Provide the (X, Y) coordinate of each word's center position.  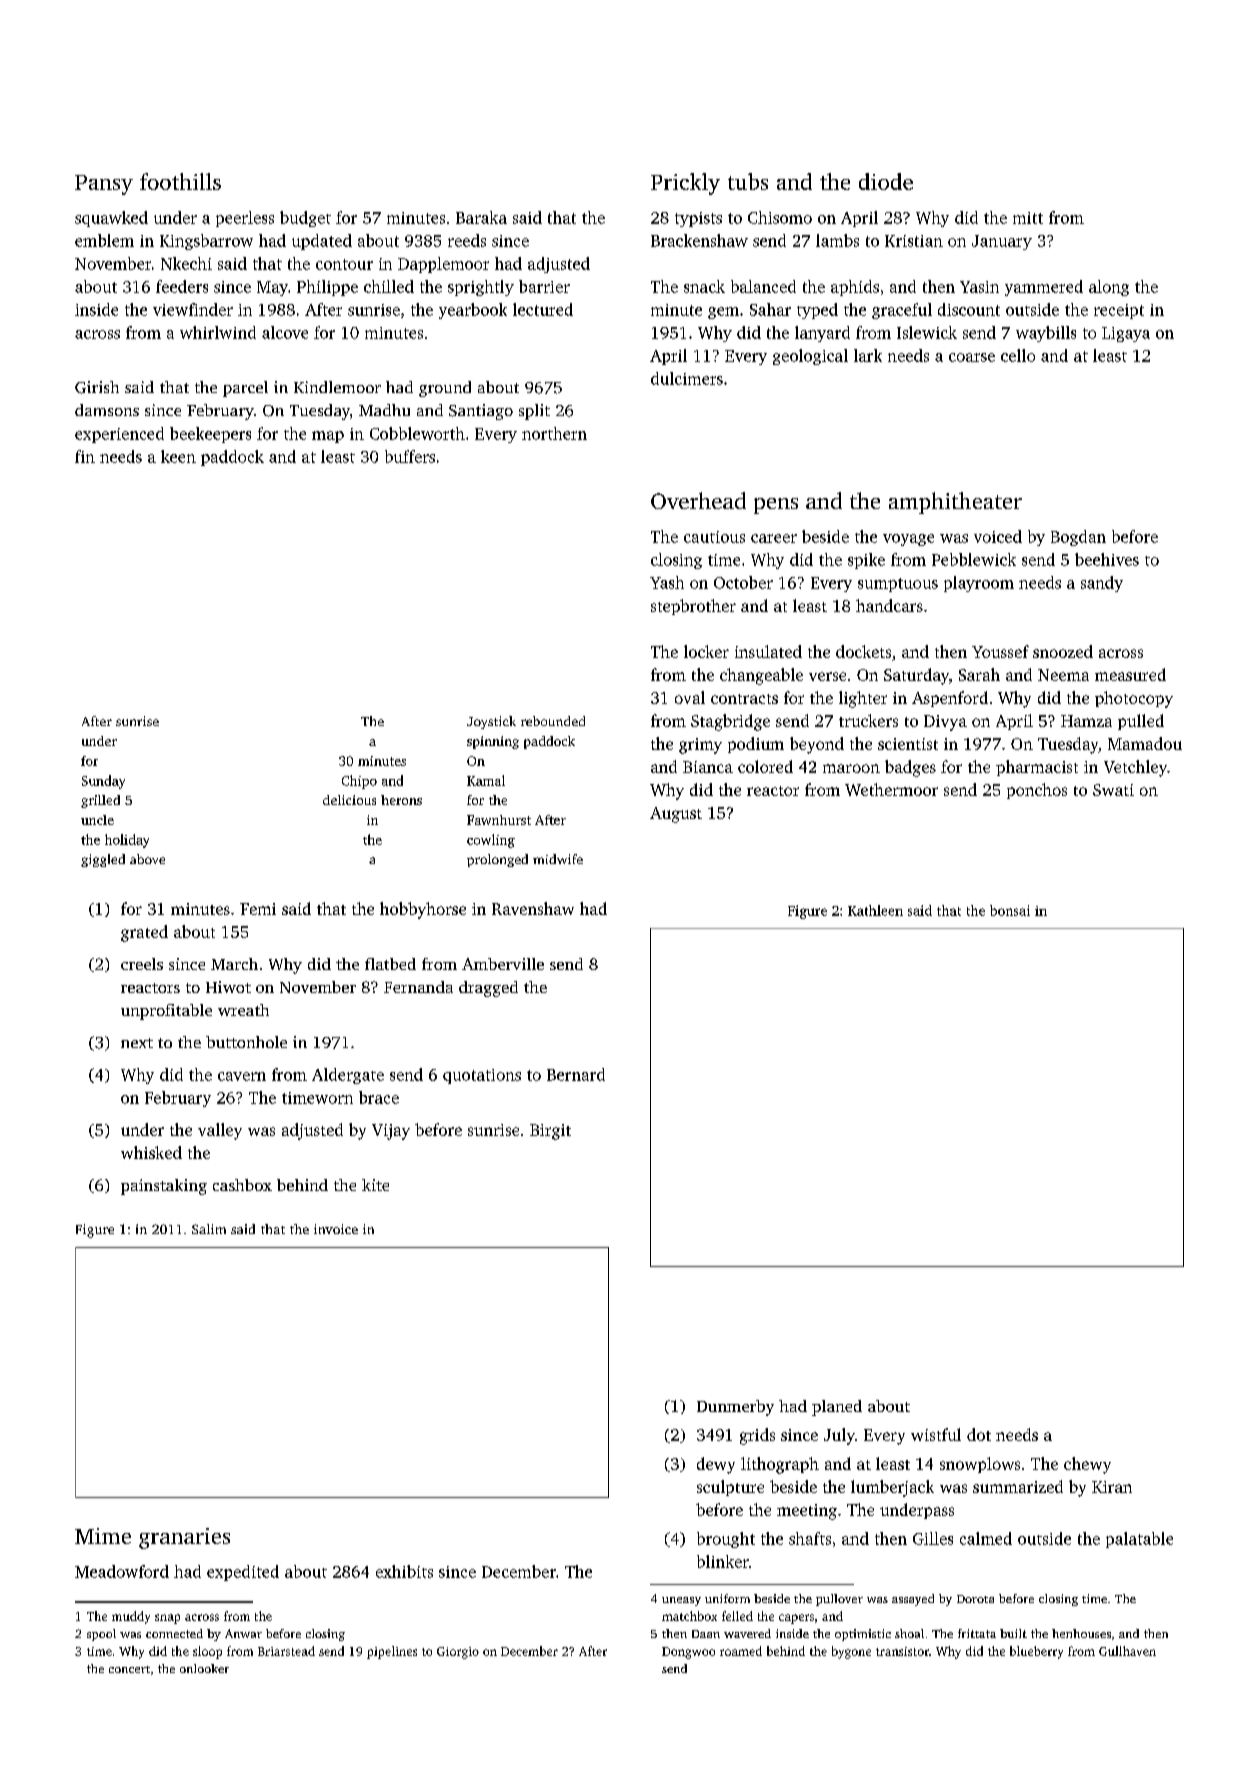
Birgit (550, 1132)
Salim (209, 1229)
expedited (243, 1573)
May (272, 288)
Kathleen (875, 910)
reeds (467, 240)
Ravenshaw (533, 908)
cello (1018, 355)
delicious (349, 800)
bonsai (1010, 910)
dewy (716, 1465)
